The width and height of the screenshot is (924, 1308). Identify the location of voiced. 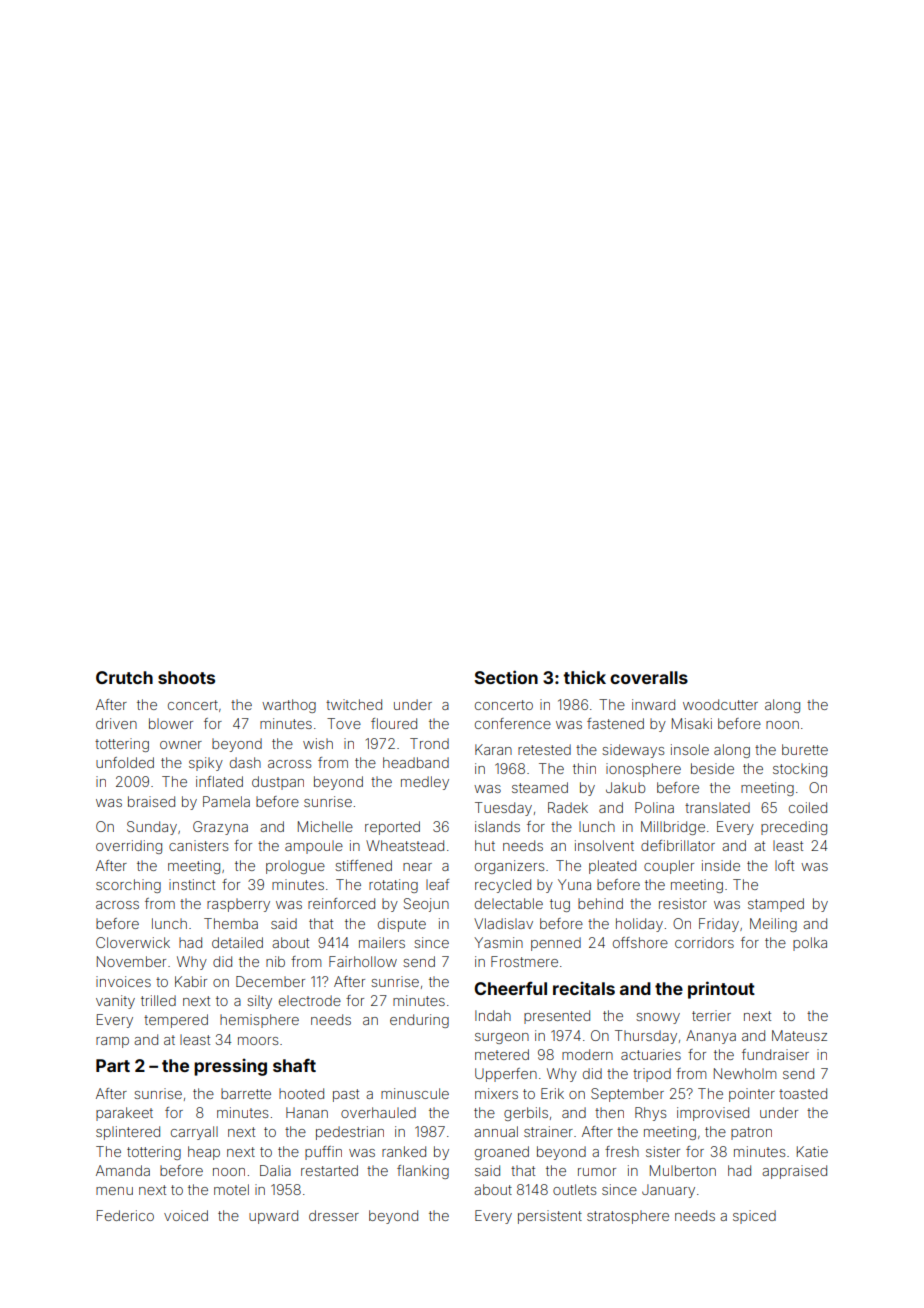
(186, 1215).
